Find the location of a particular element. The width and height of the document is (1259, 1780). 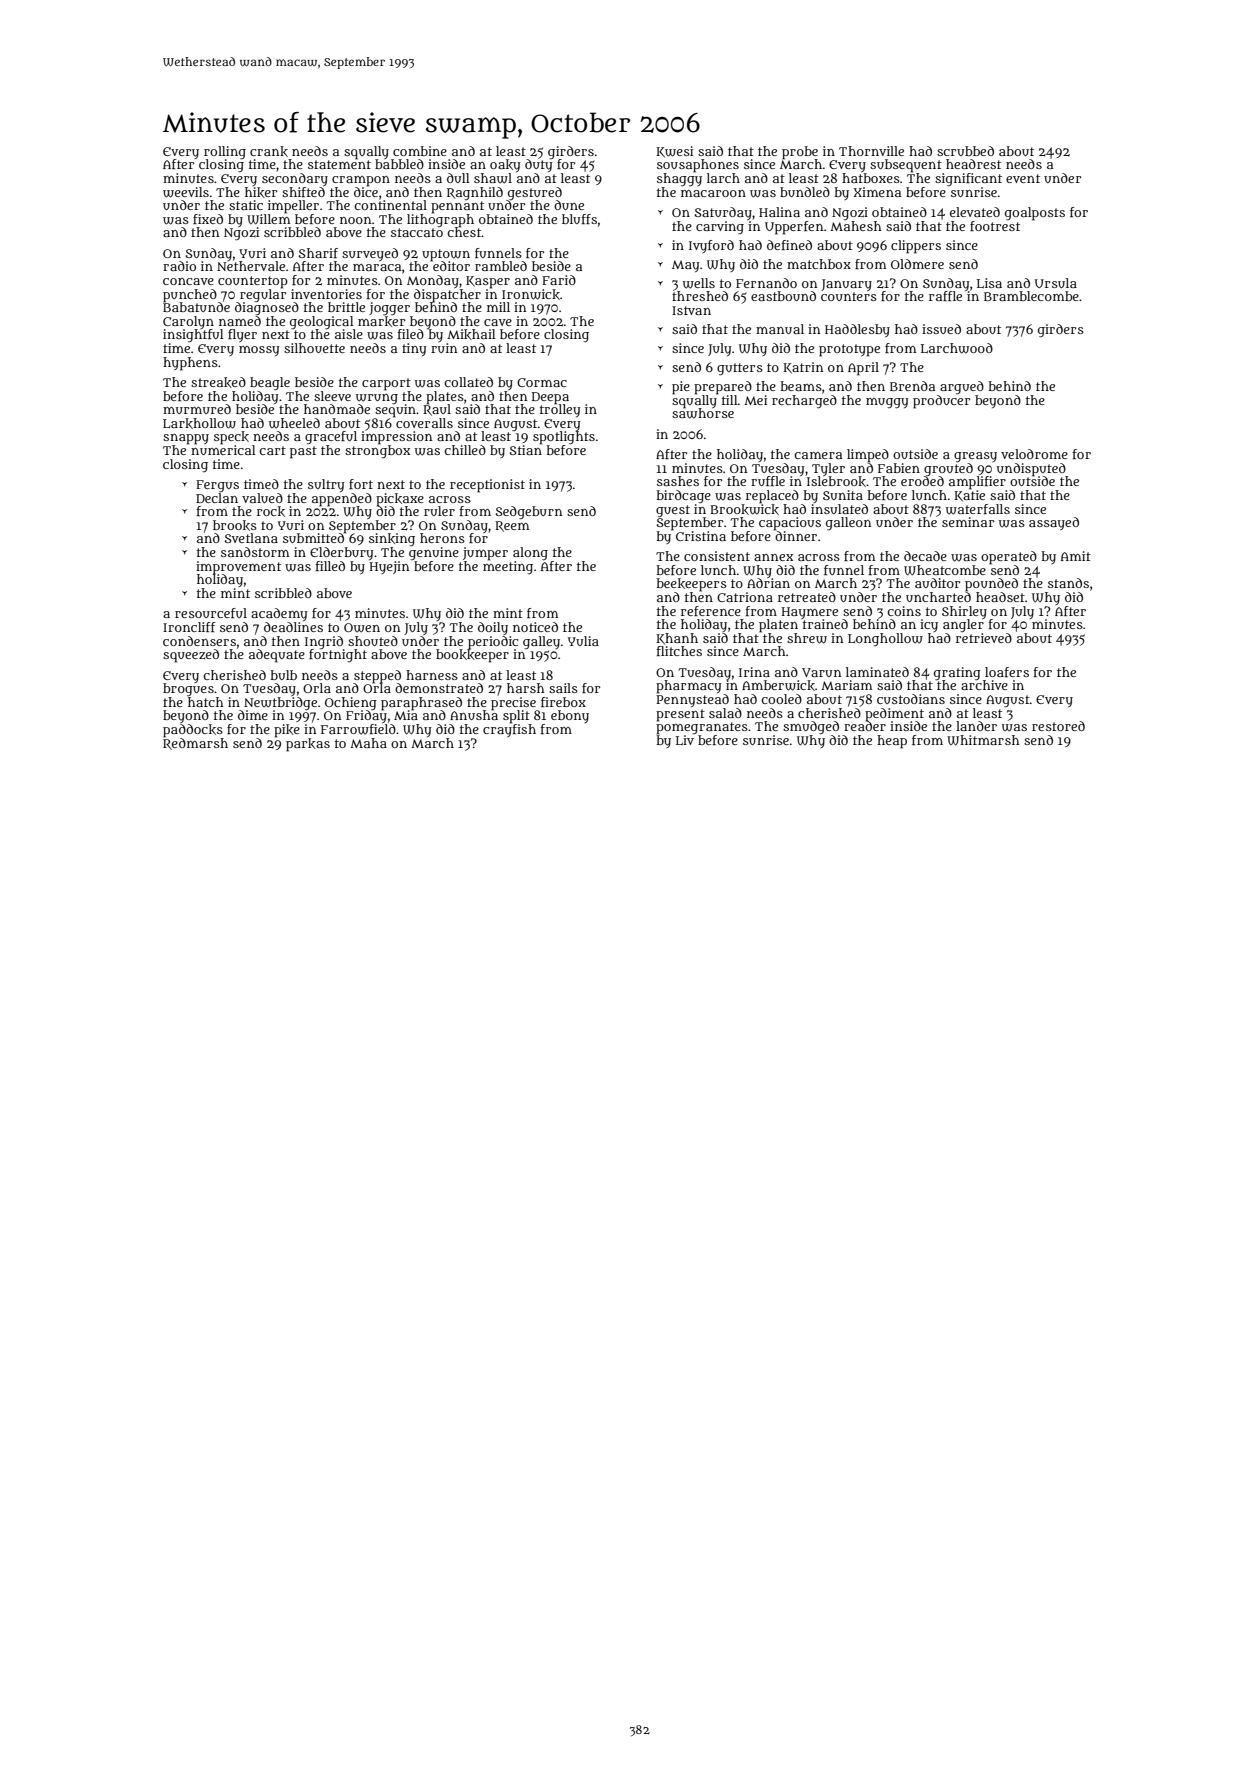

shaggy is located at coordinates (679, 179).
